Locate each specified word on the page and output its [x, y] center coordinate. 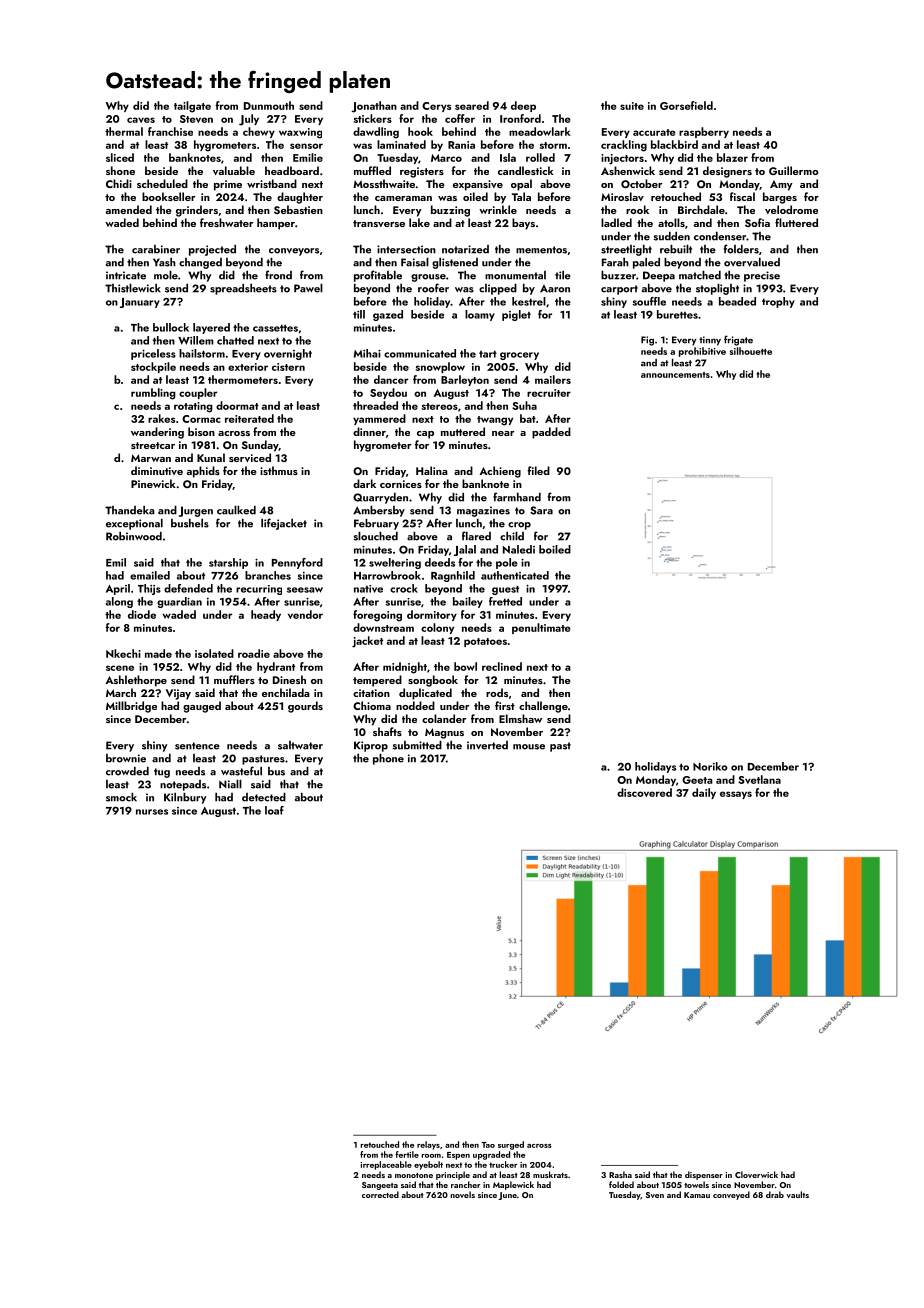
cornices [401, 484]
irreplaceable [386, 1165]
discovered [644, 792]
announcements [675, 375]
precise [762, 276]
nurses [152, 812]
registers [422, 172]
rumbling [153, 394]
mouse [529, 747]
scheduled [162, 183]
